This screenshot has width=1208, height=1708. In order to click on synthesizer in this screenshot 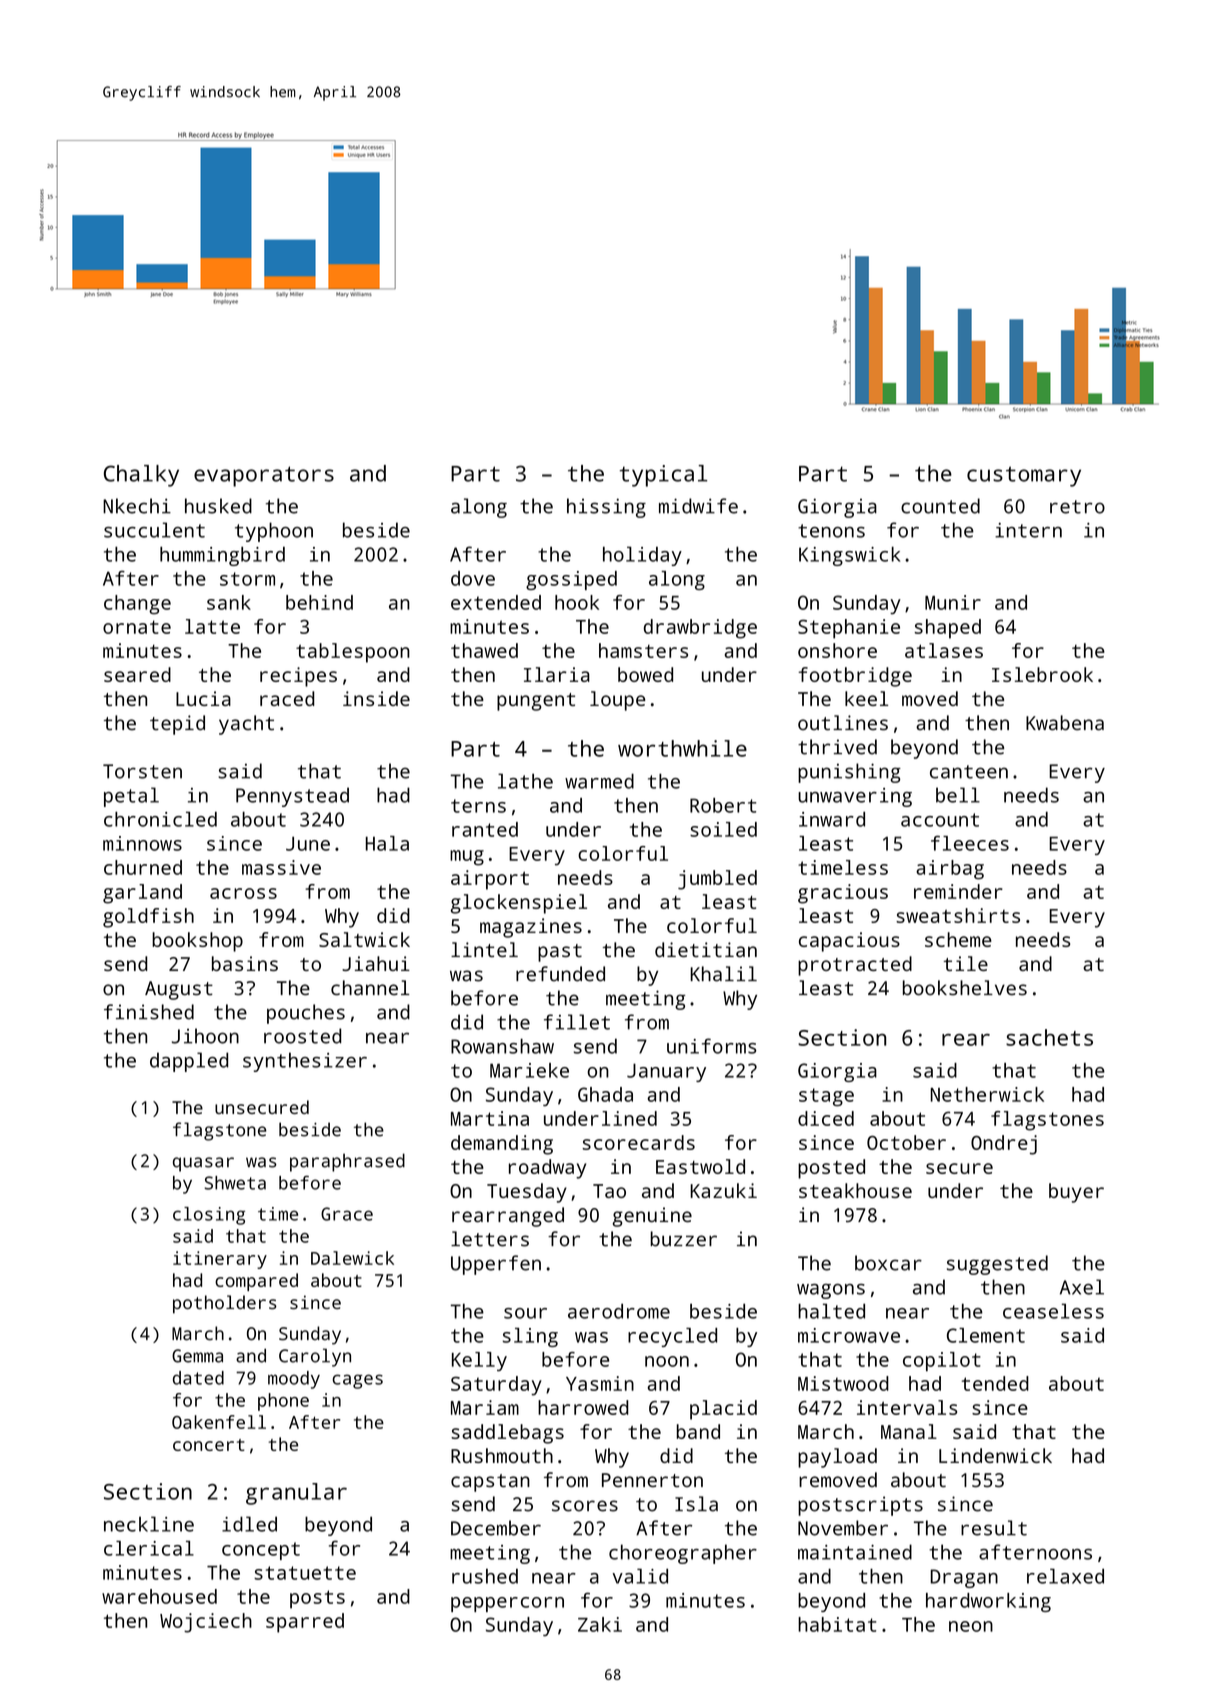, I will do `click(305, 1062)`.
